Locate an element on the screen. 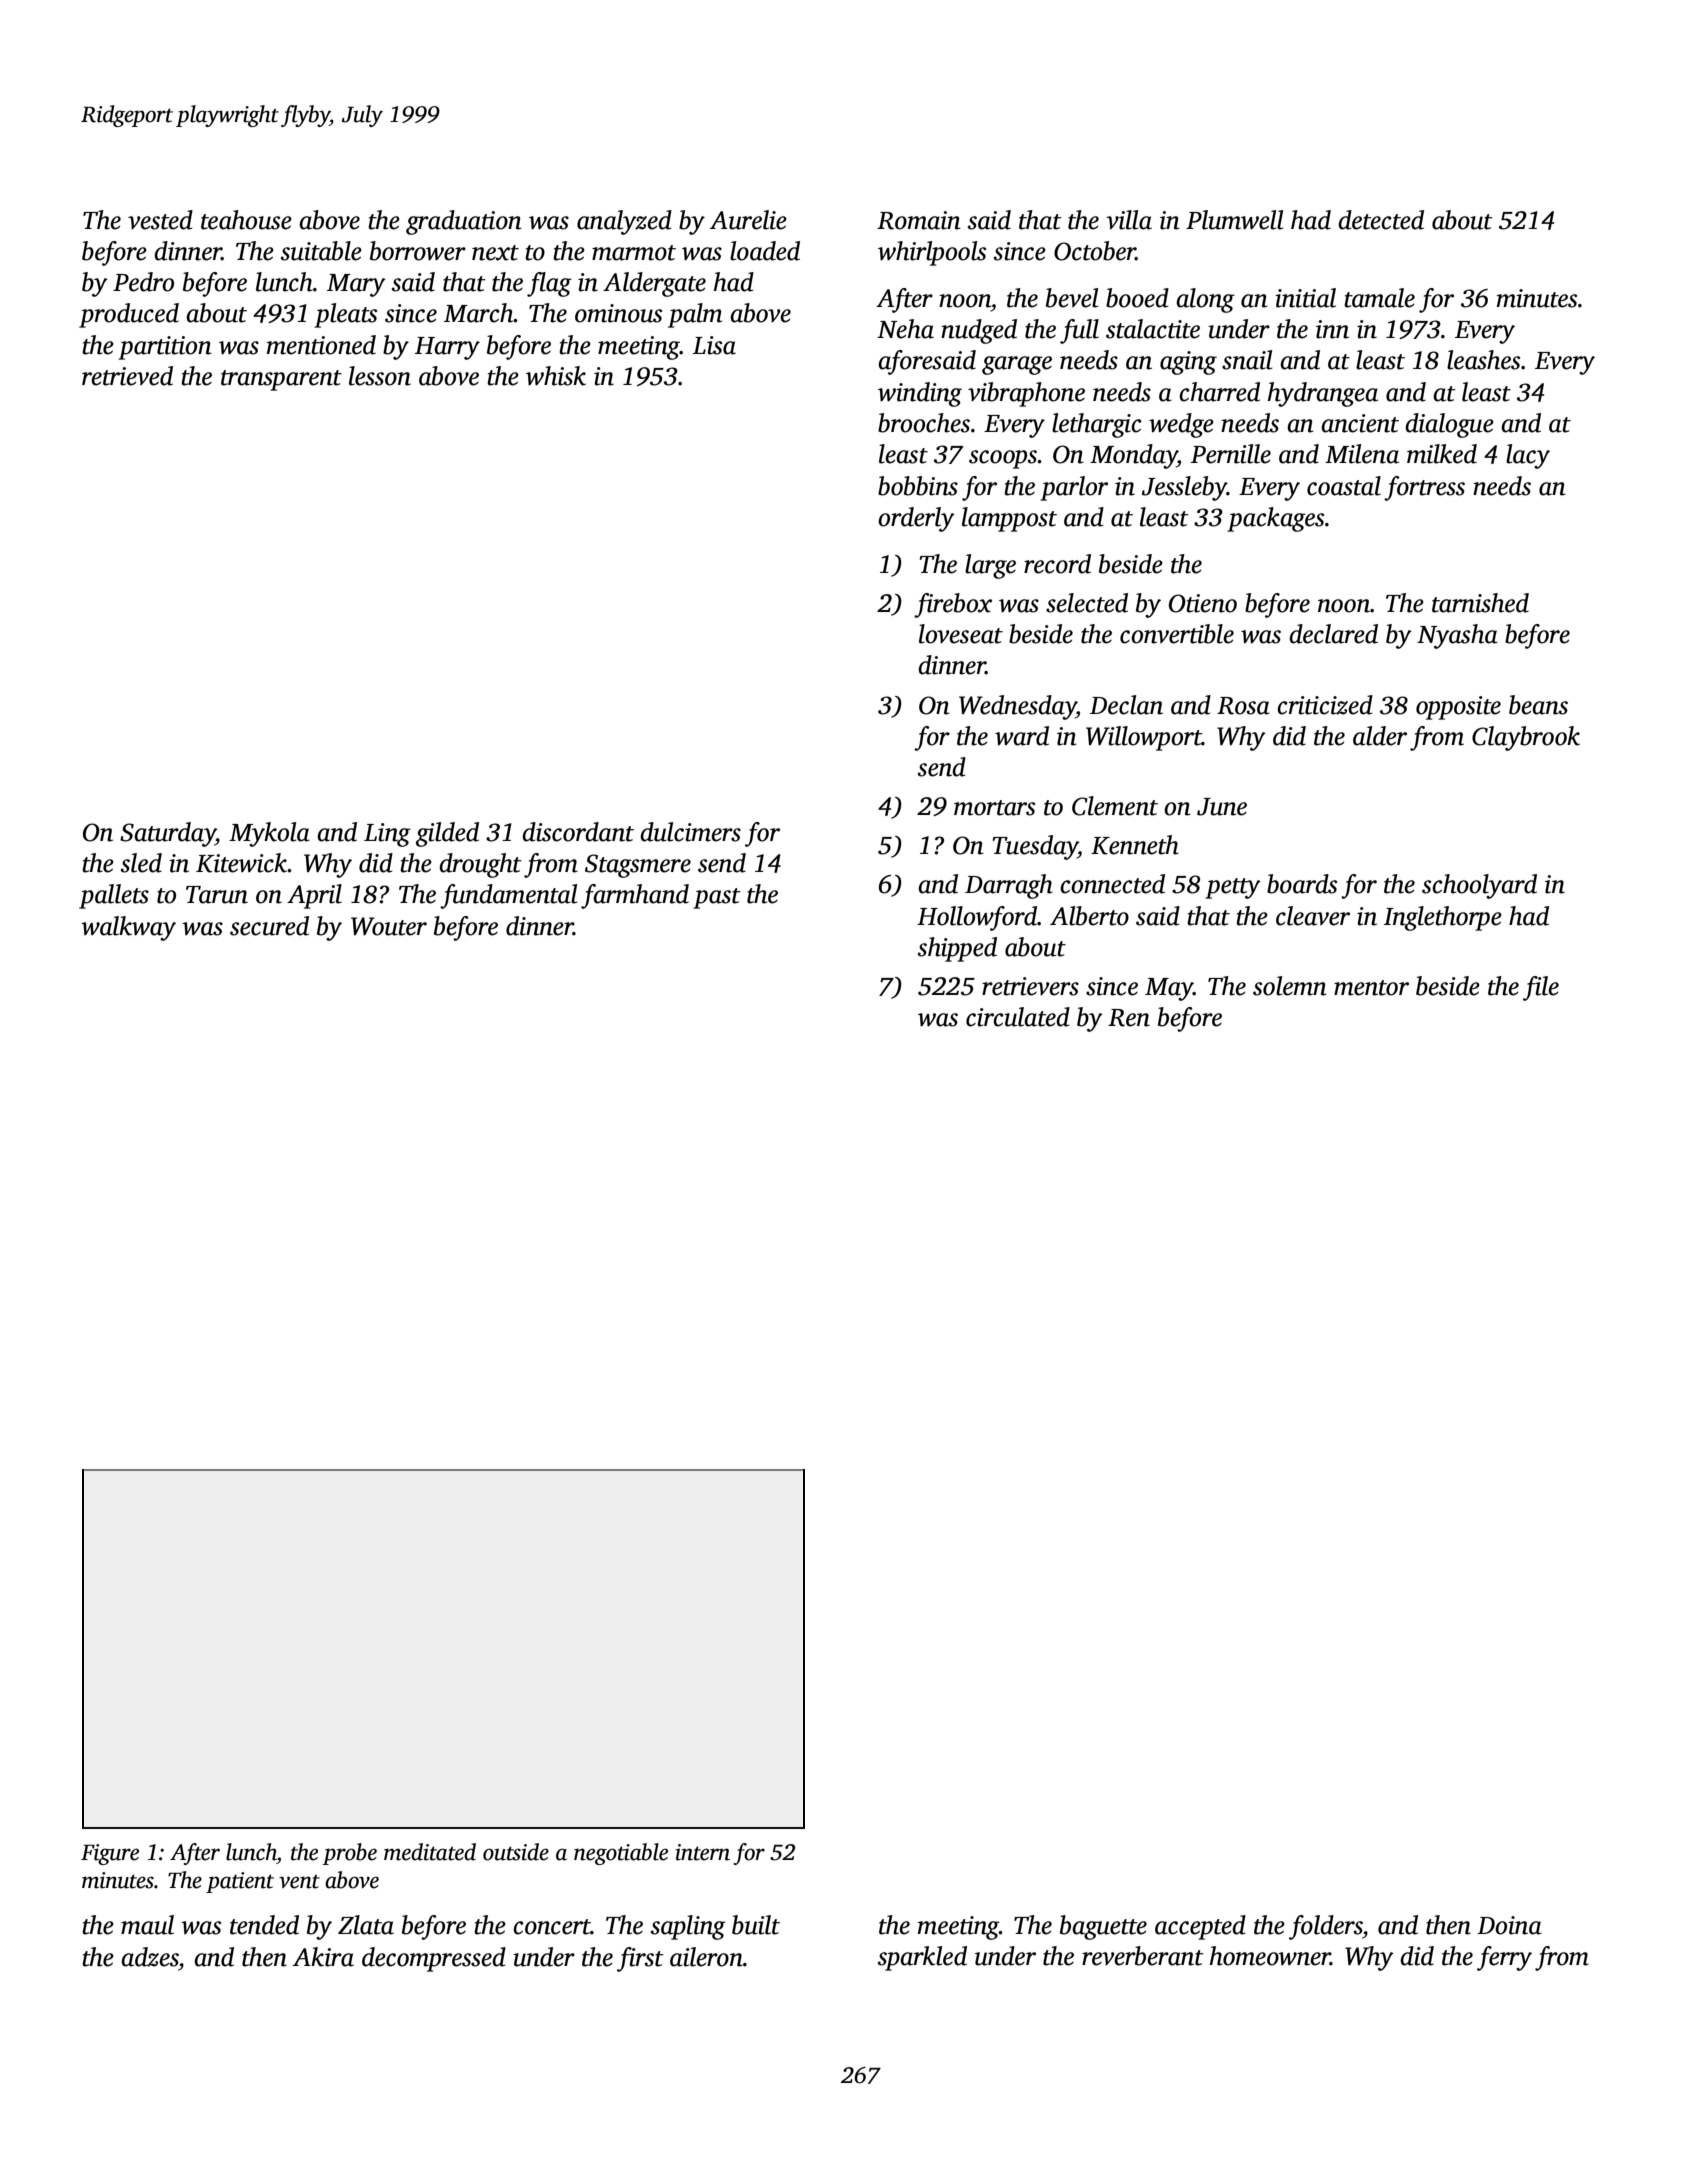  Wouter is located at coordinates (389, 926).
